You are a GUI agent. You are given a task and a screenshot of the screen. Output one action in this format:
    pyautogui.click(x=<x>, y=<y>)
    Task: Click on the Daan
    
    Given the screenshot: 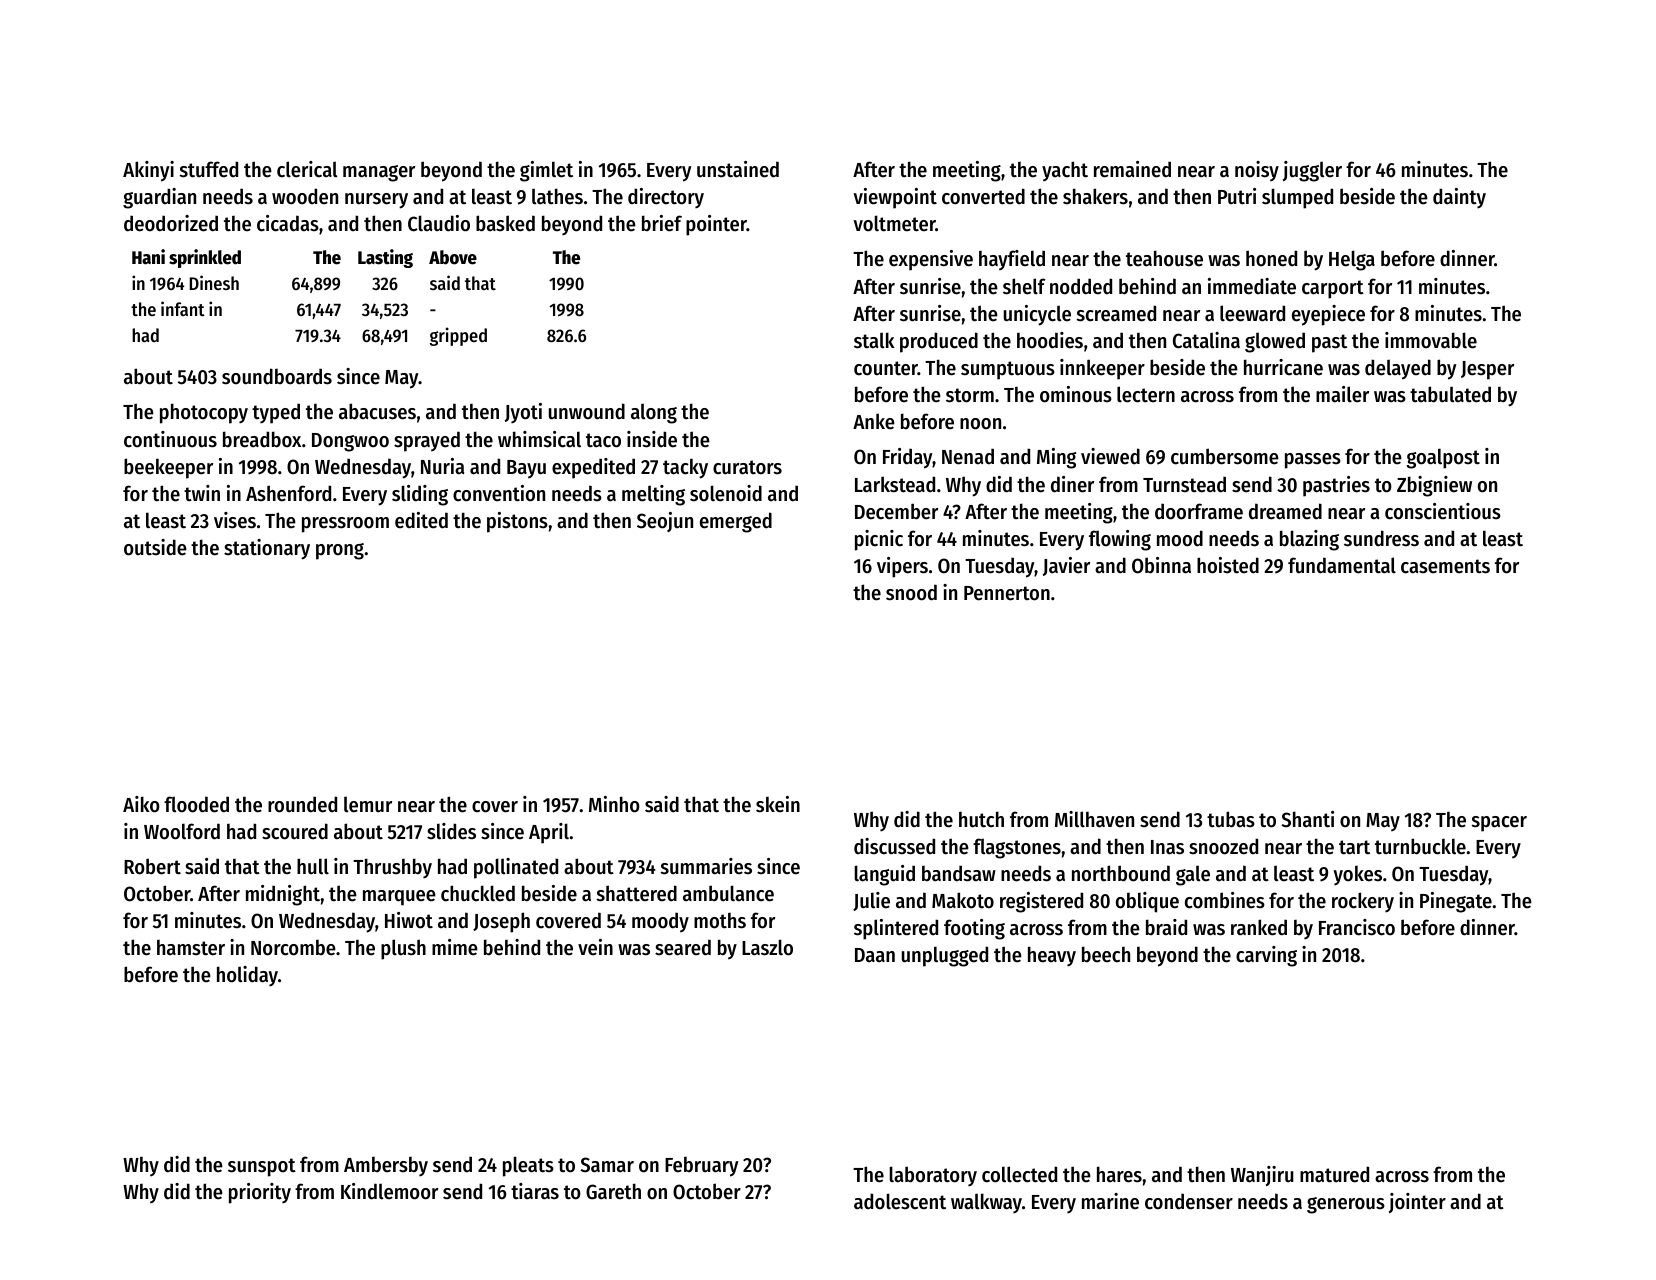 What is the action you would take?
    pyautogui.click(x=875, y=955)
